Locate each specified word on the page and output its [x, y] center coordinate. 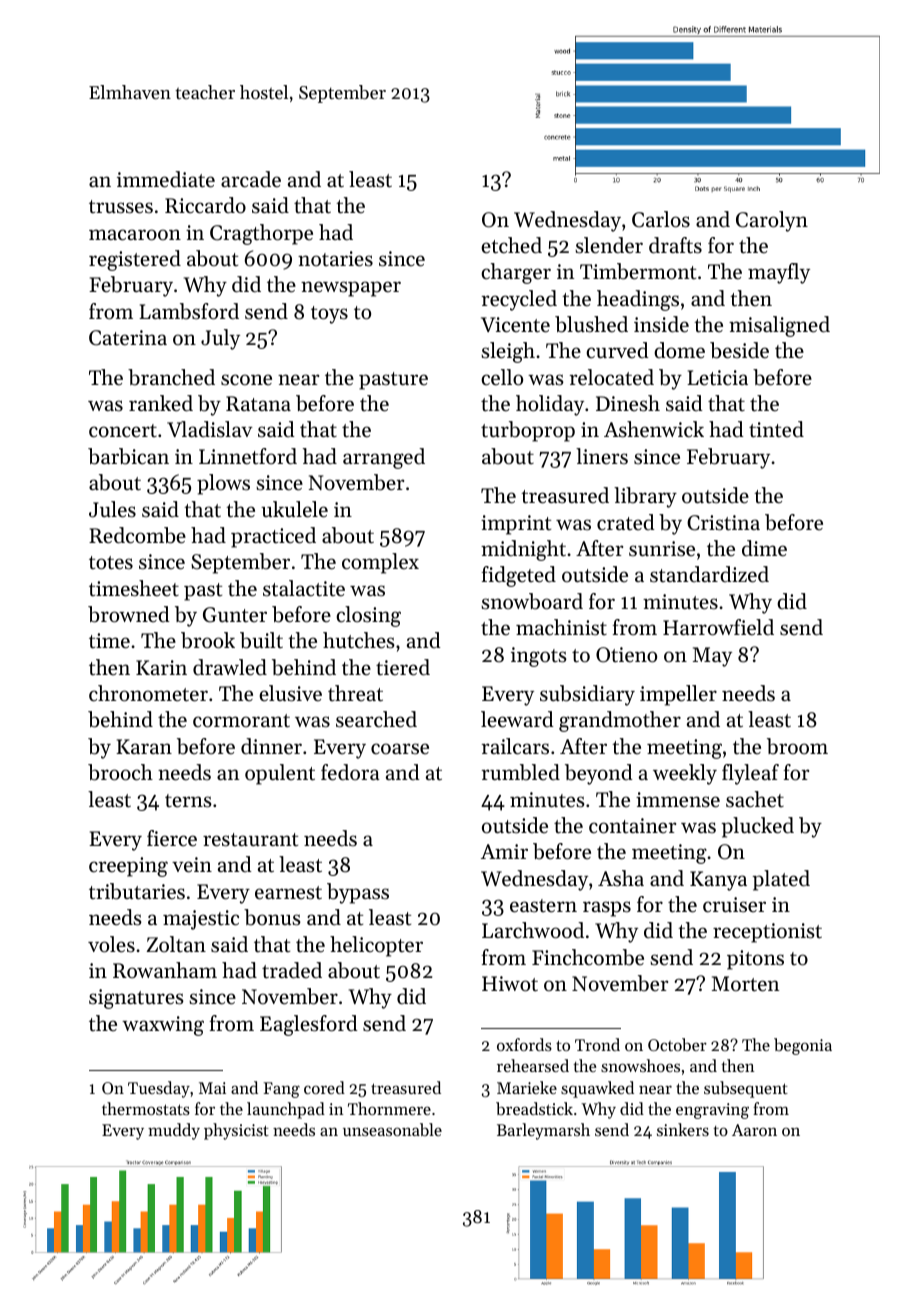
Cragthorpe [261, 234]
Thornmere [389, 1108]
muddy [174, 1131]
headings [638, 300]
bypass [358, 893]
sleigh [508, 352]
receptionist [767, 933]
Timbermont [638, 271]
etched [511, 245]
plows [223, 484]
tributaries [137, 891]
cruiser [734, 905]
